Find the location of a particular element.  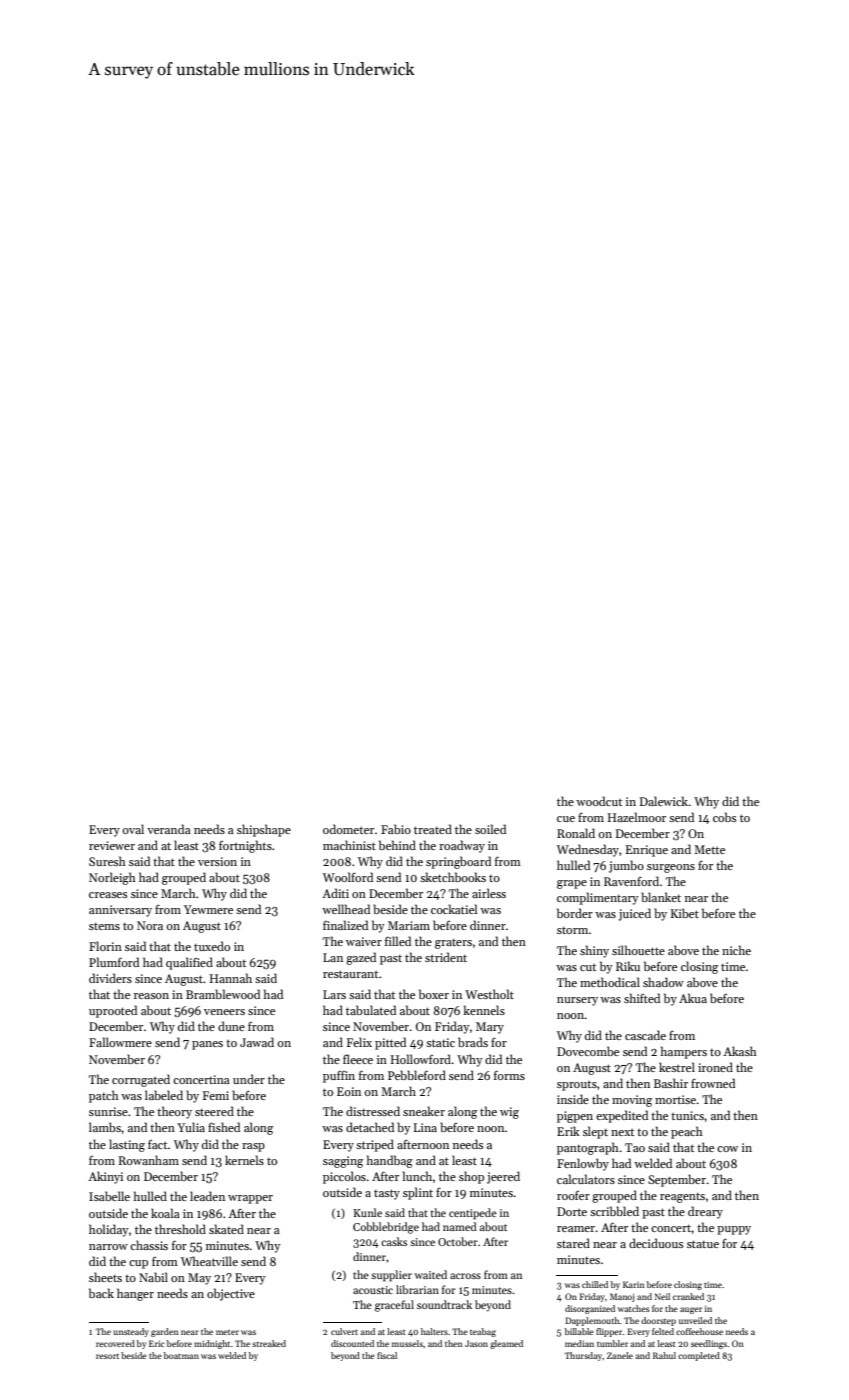

shipshape is located at coordinates (264, 830).
